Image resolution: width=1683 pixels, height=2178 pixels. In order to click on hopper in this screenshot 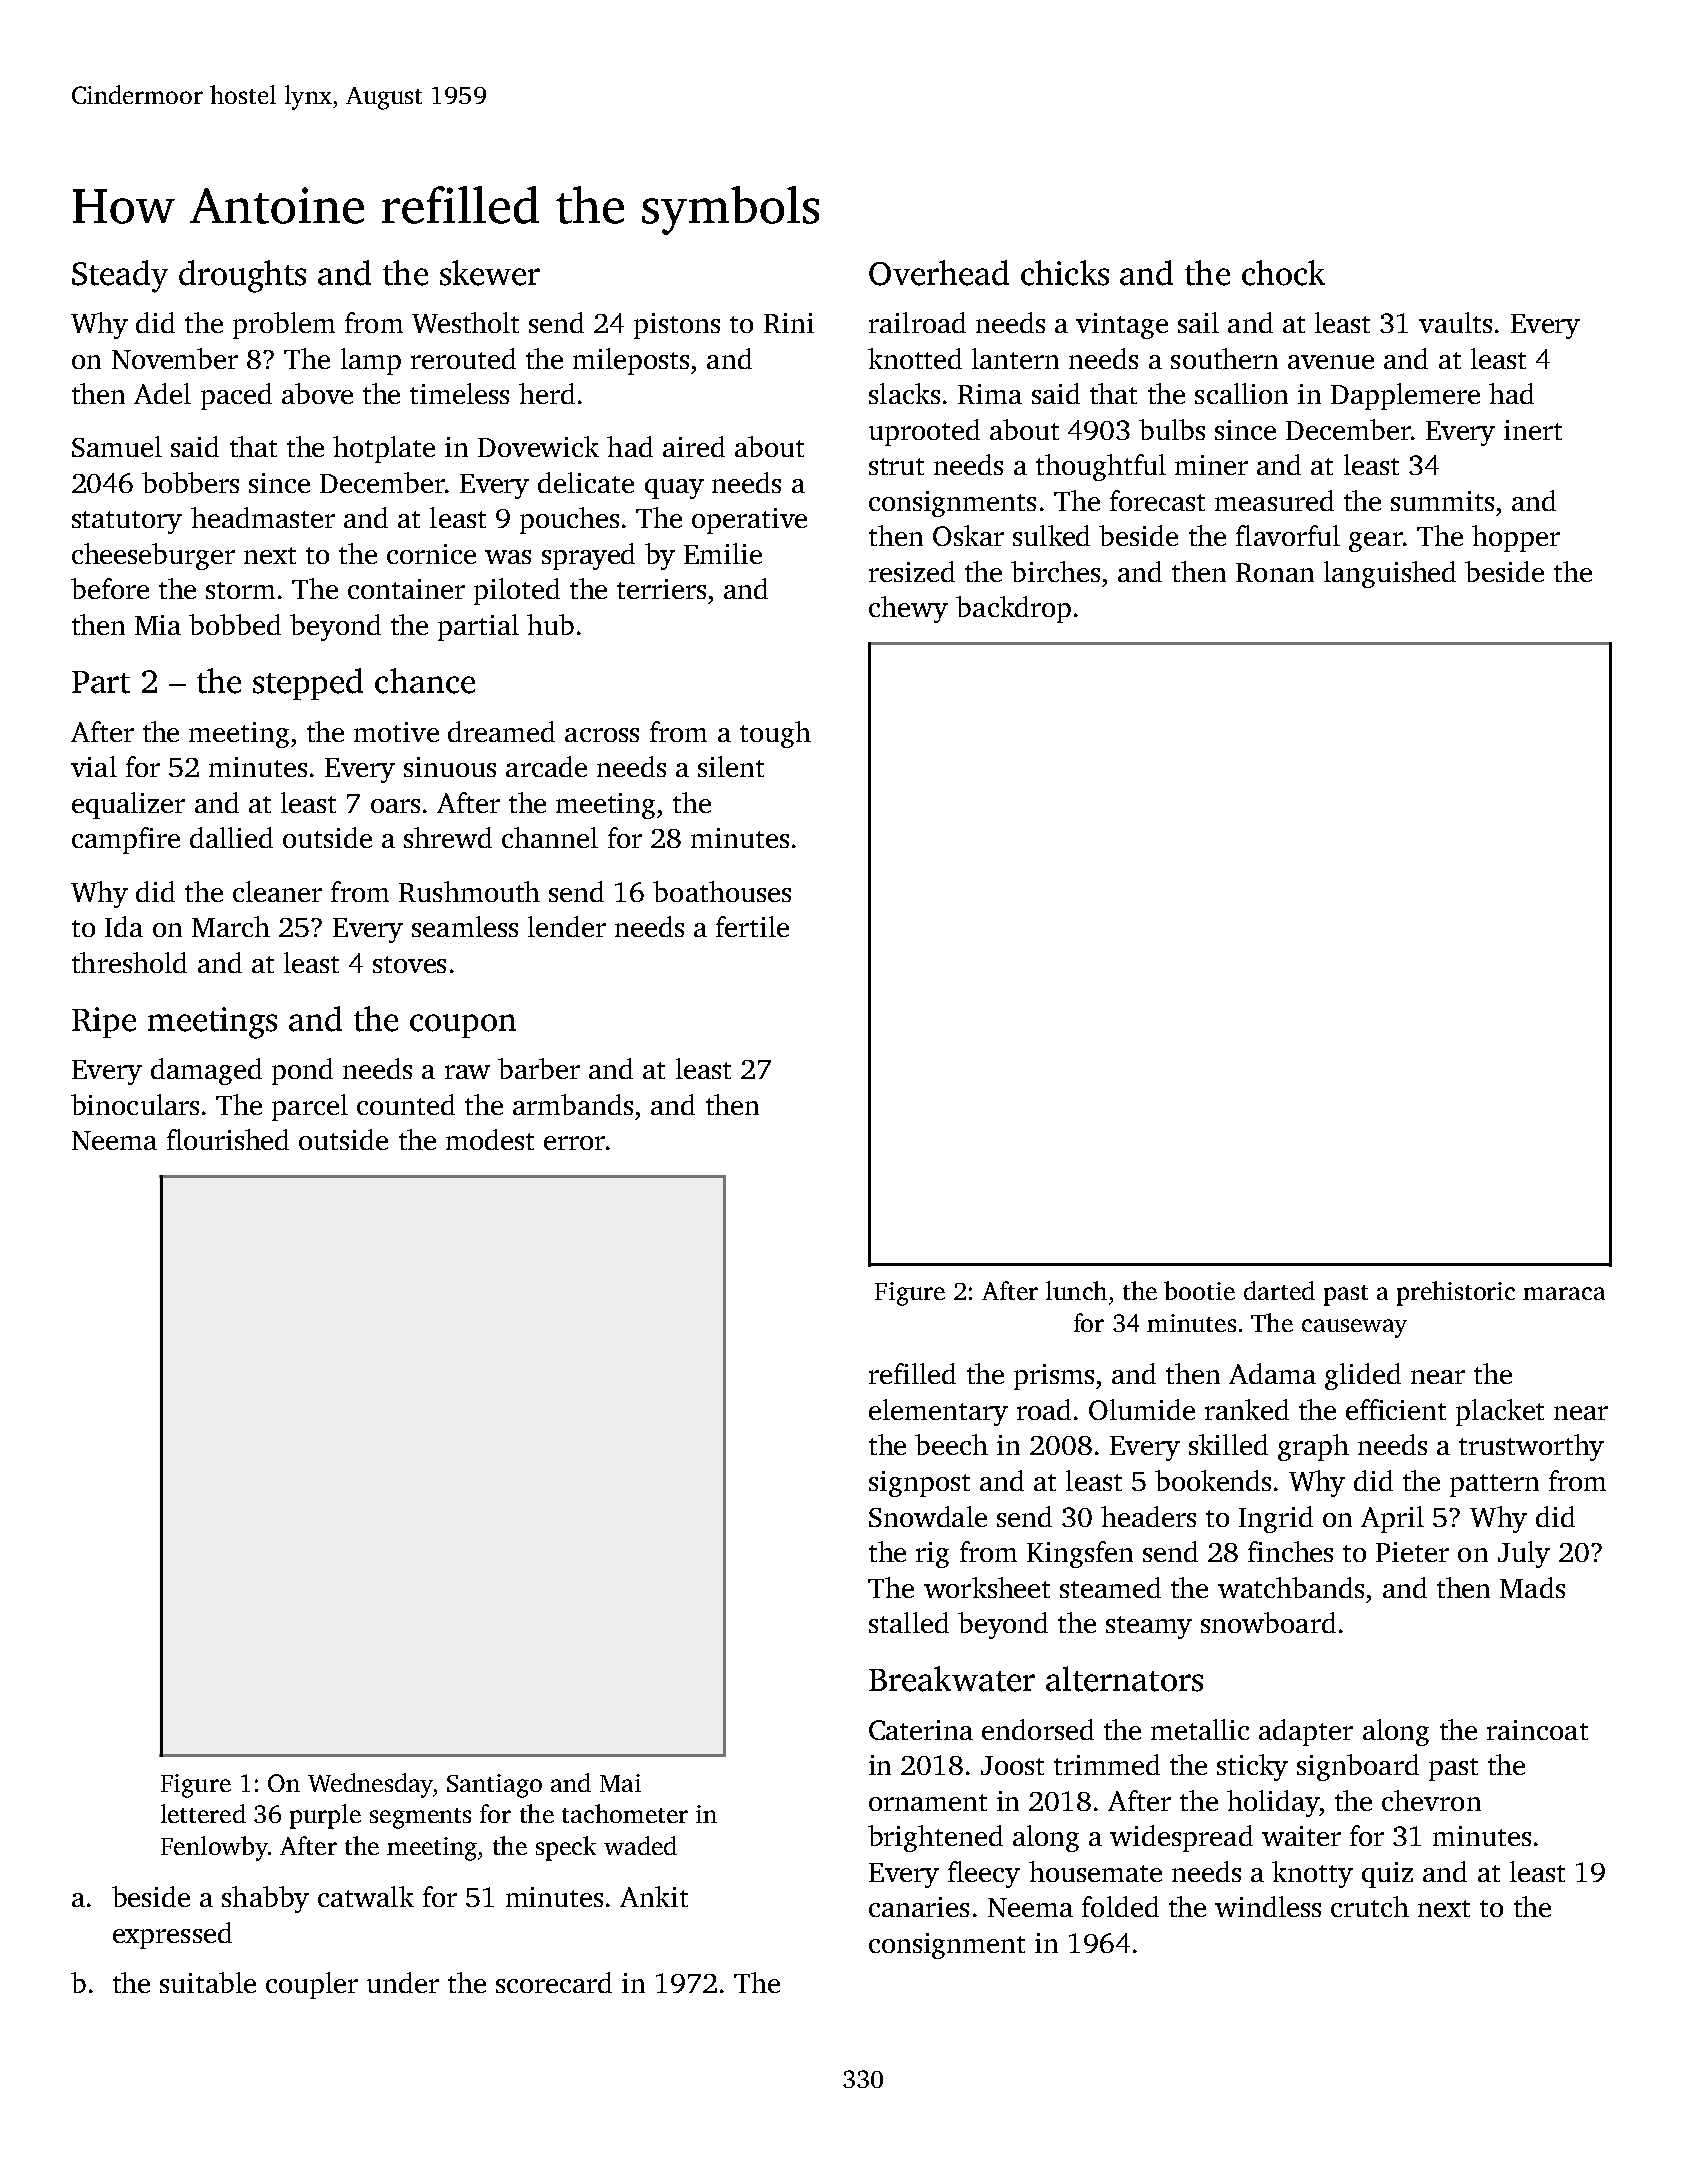, I will do `click(1516, 538)`.
